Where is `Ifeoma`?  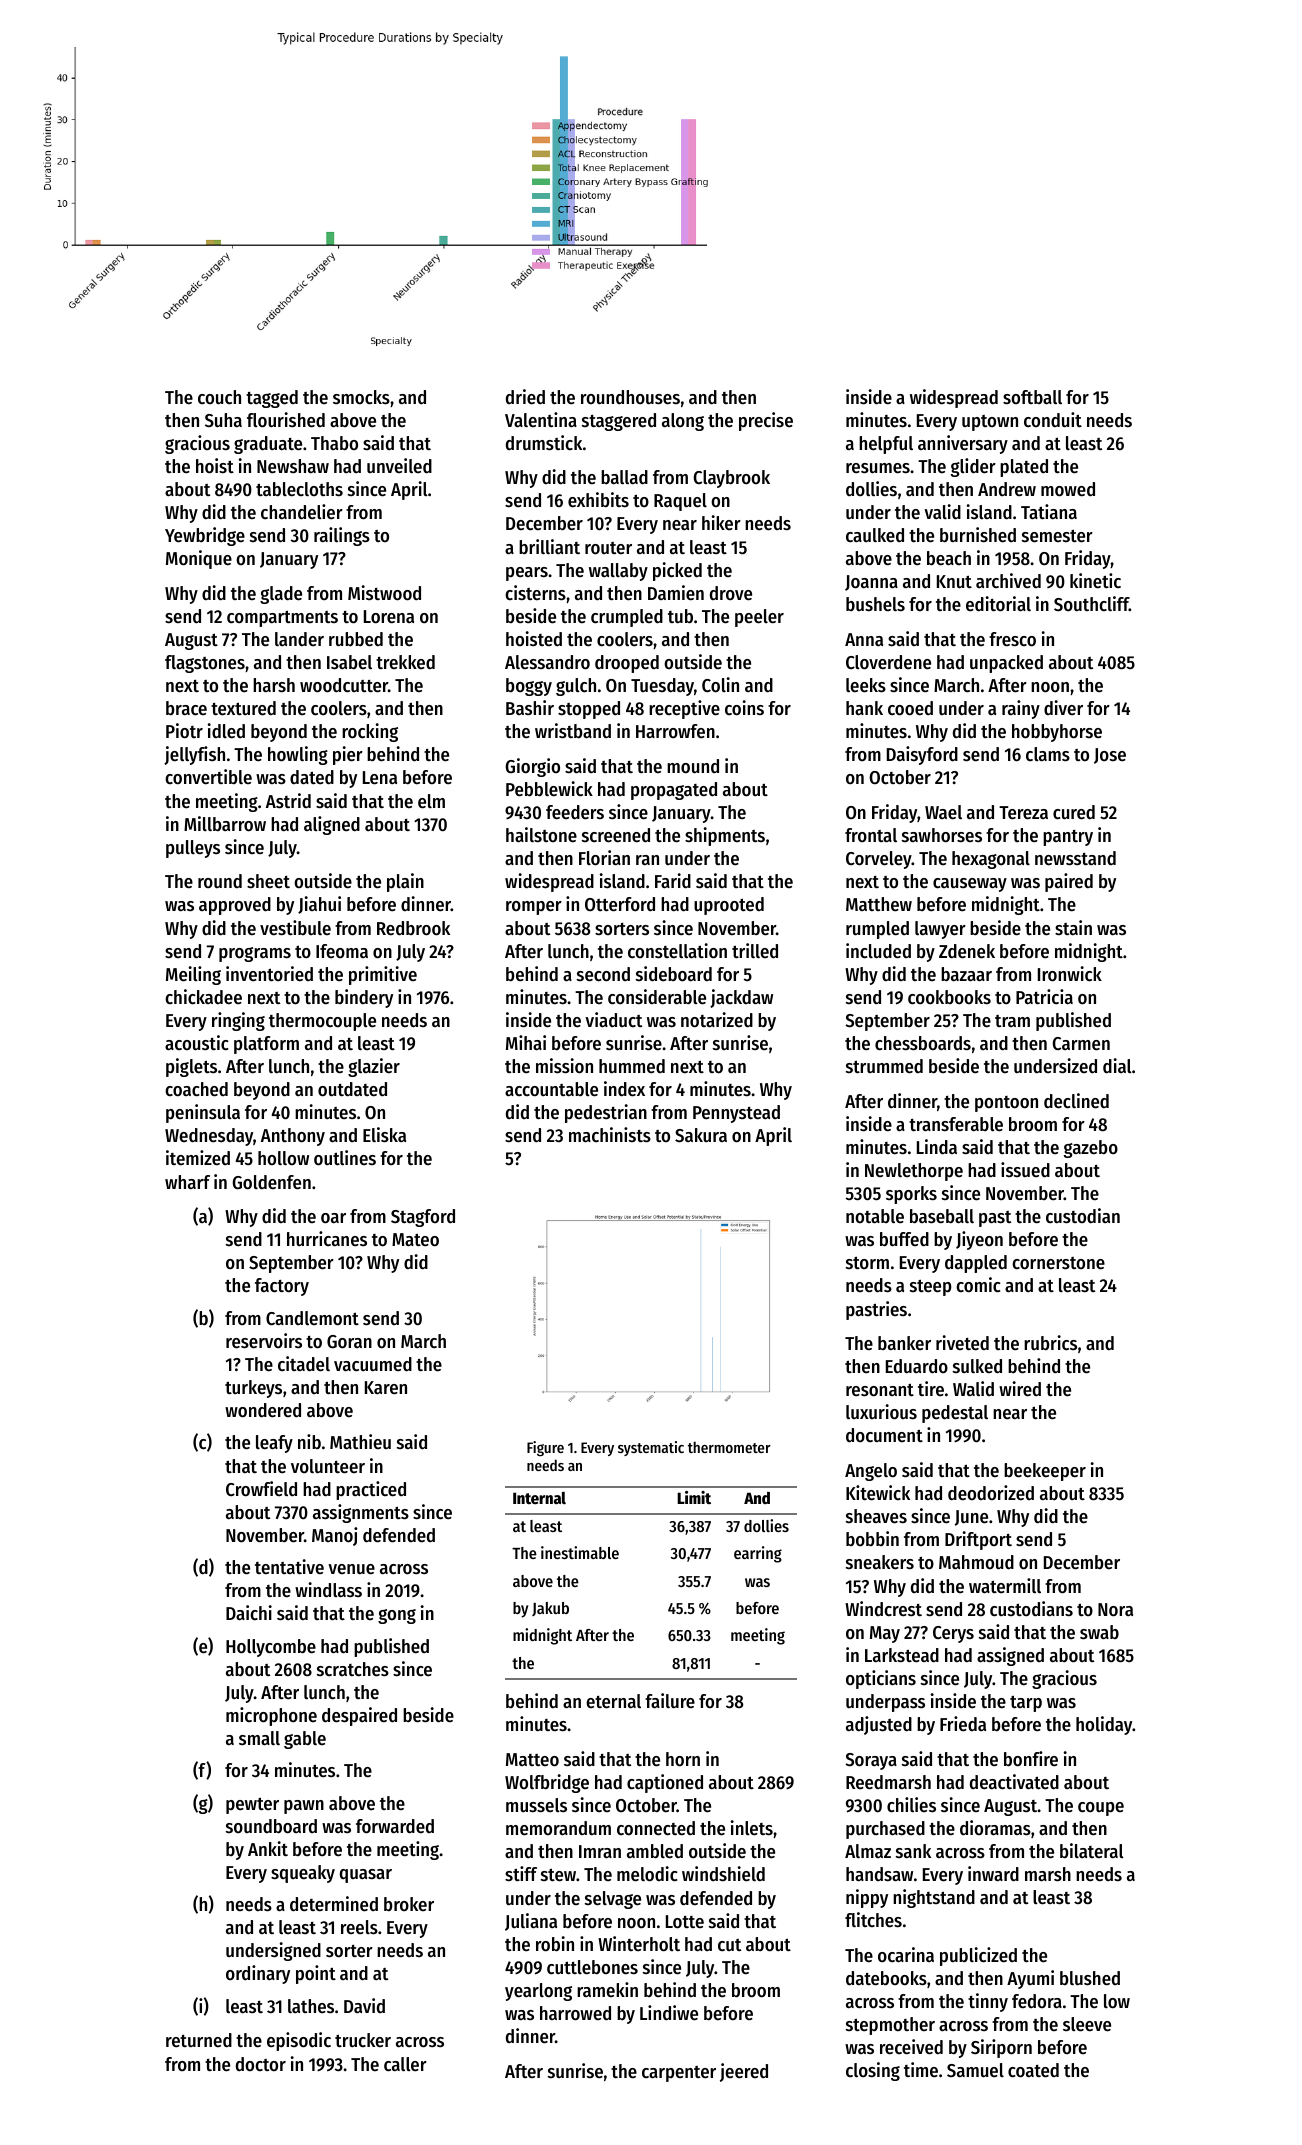 Ifeoma is located at coordinates (342, 951).
